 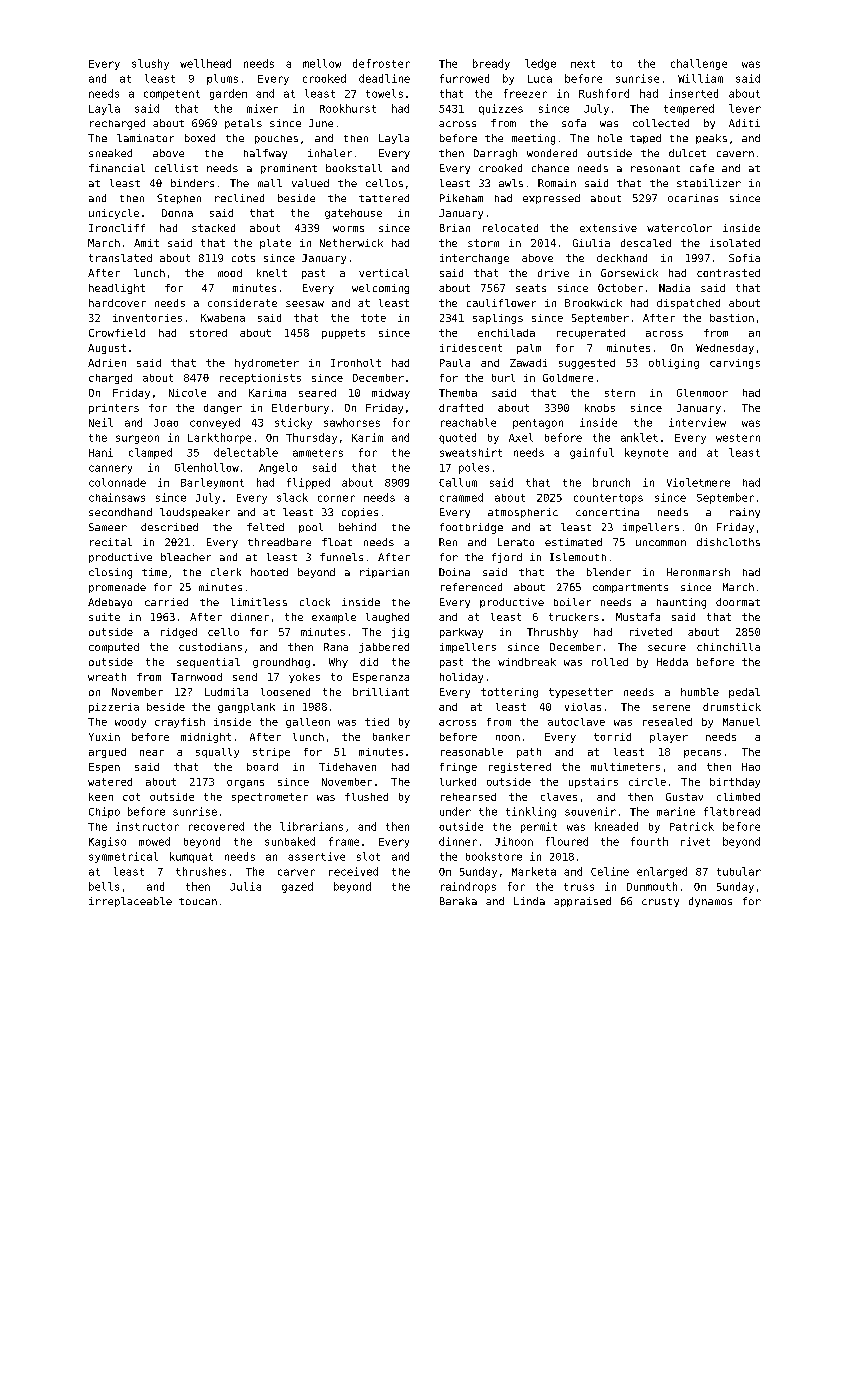 What do you see at coordinates (491, 64) in the screenshot?
I see `bready` at bounding box center [491, 64].
